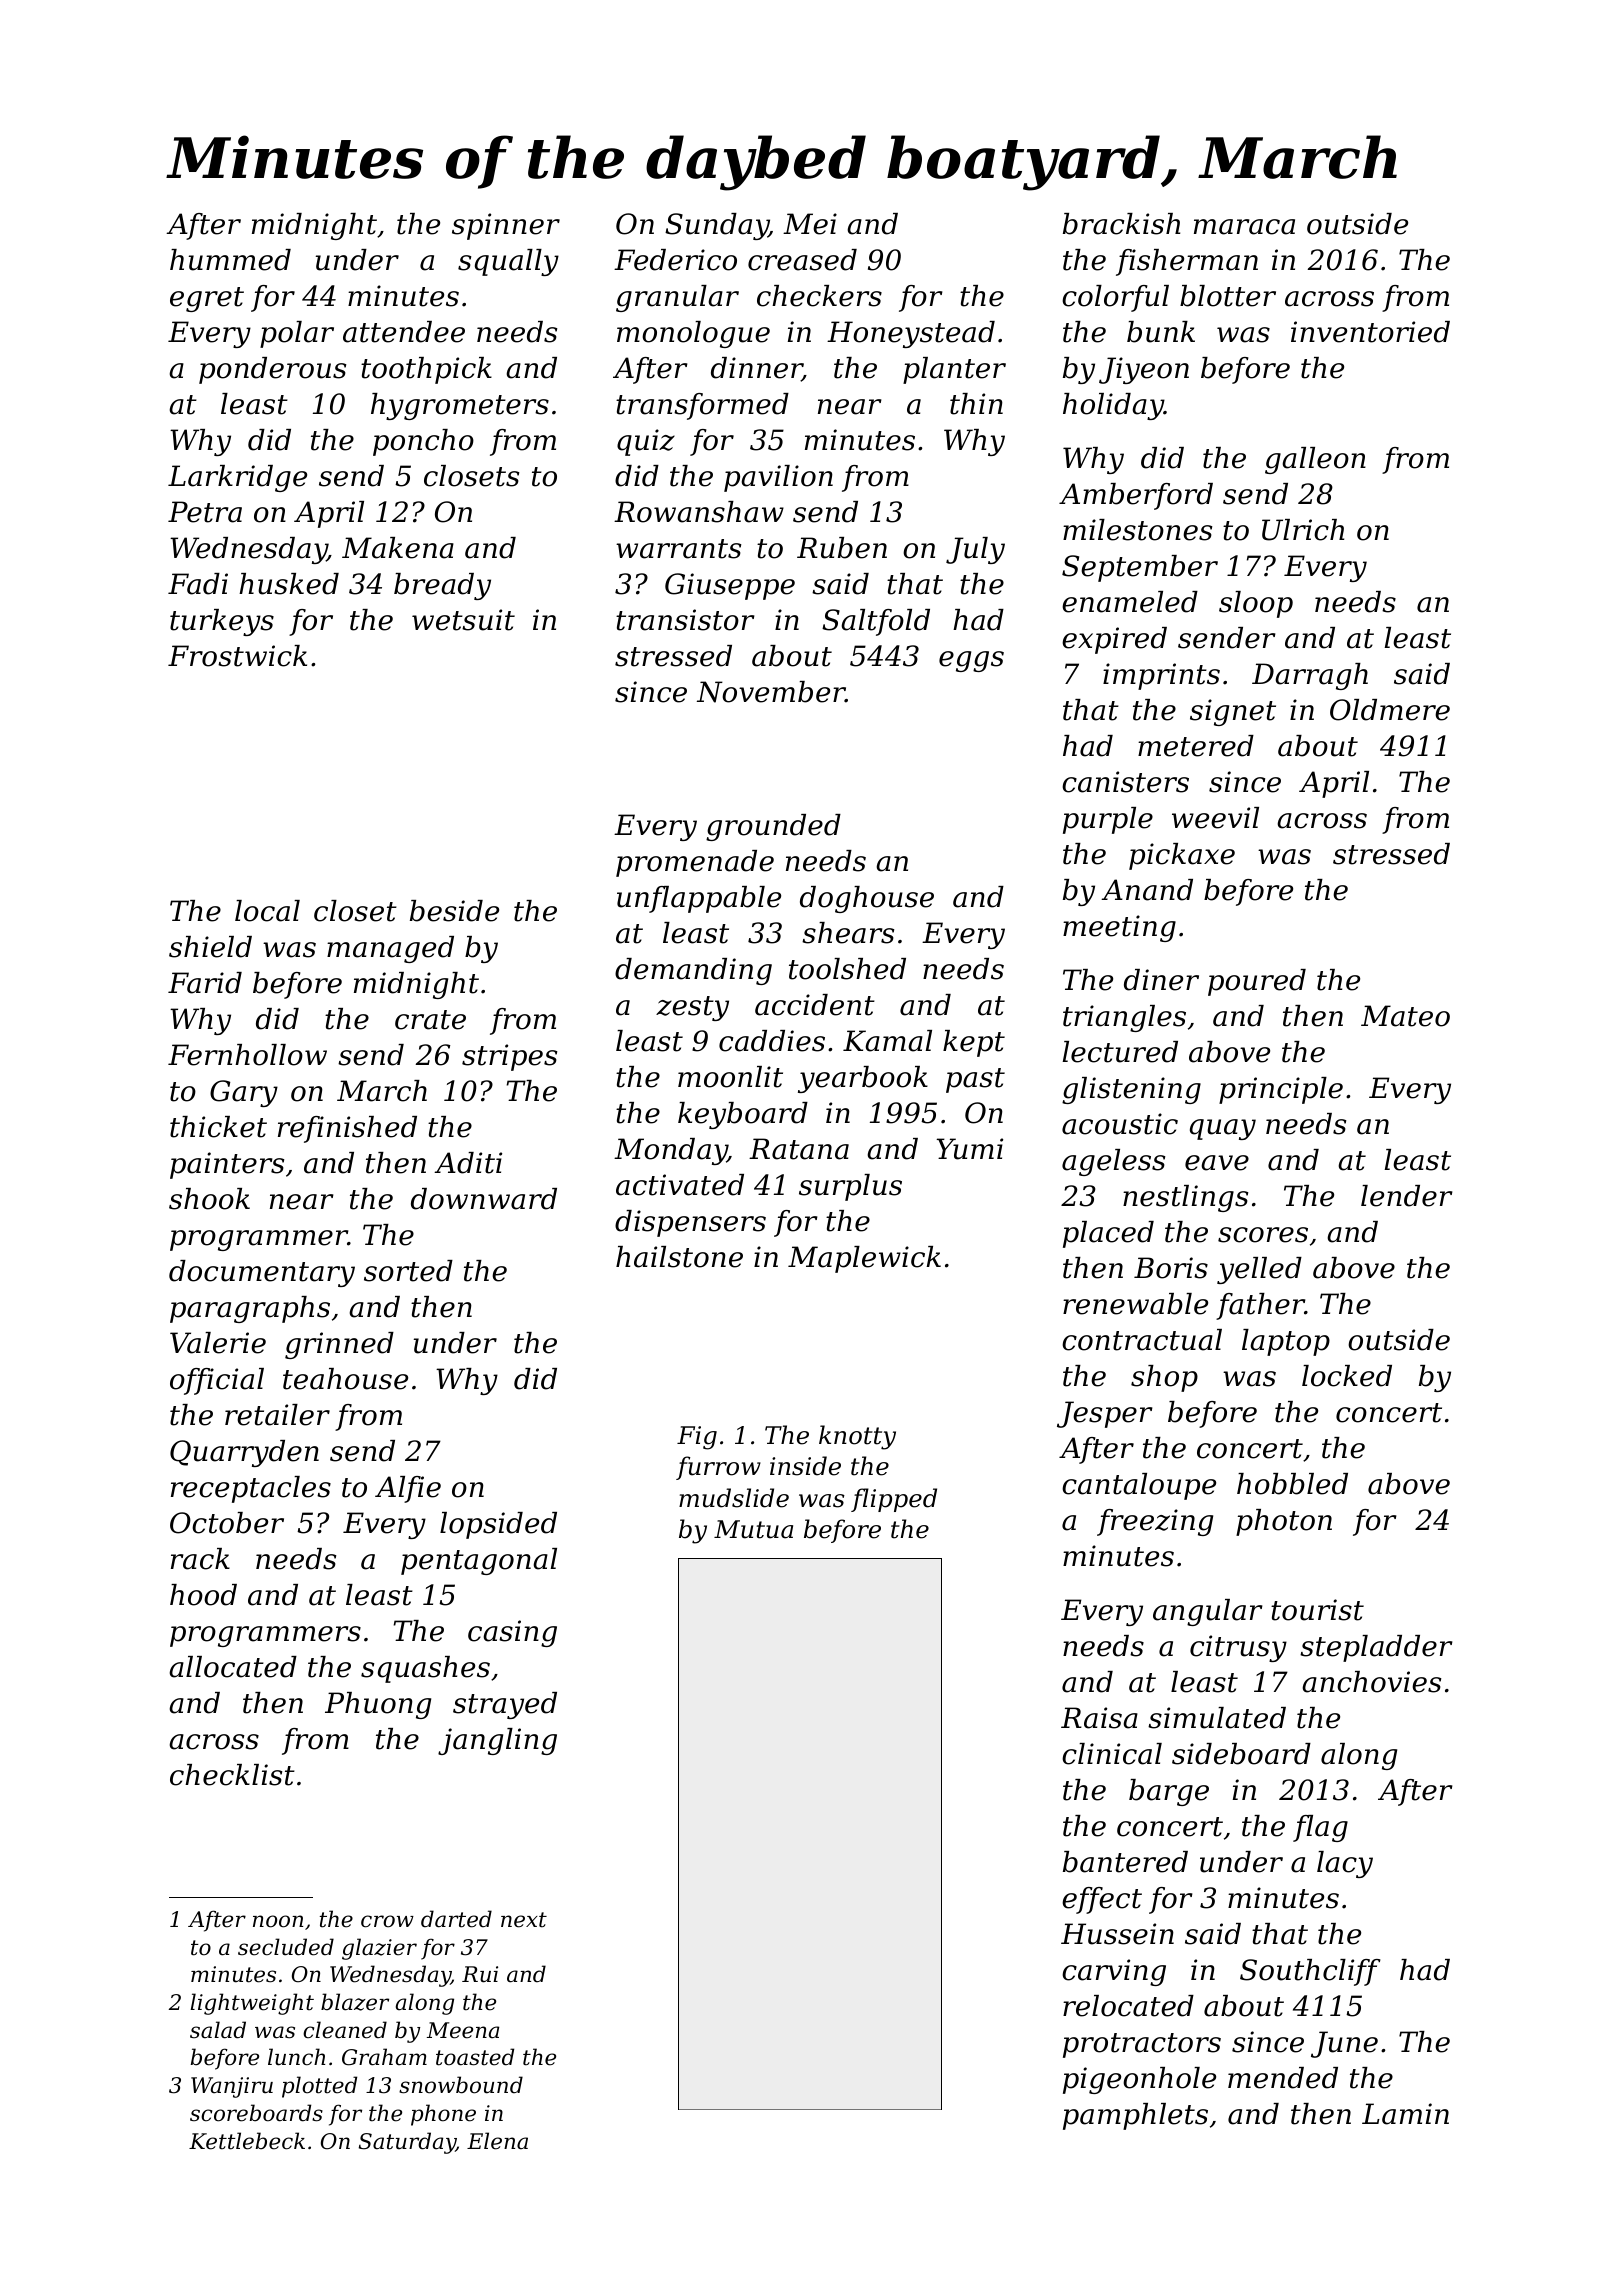  What do you see at coordinates (379, 1949) in the screenshot?
I see `glazier` at bounding box center [379, 1949].
